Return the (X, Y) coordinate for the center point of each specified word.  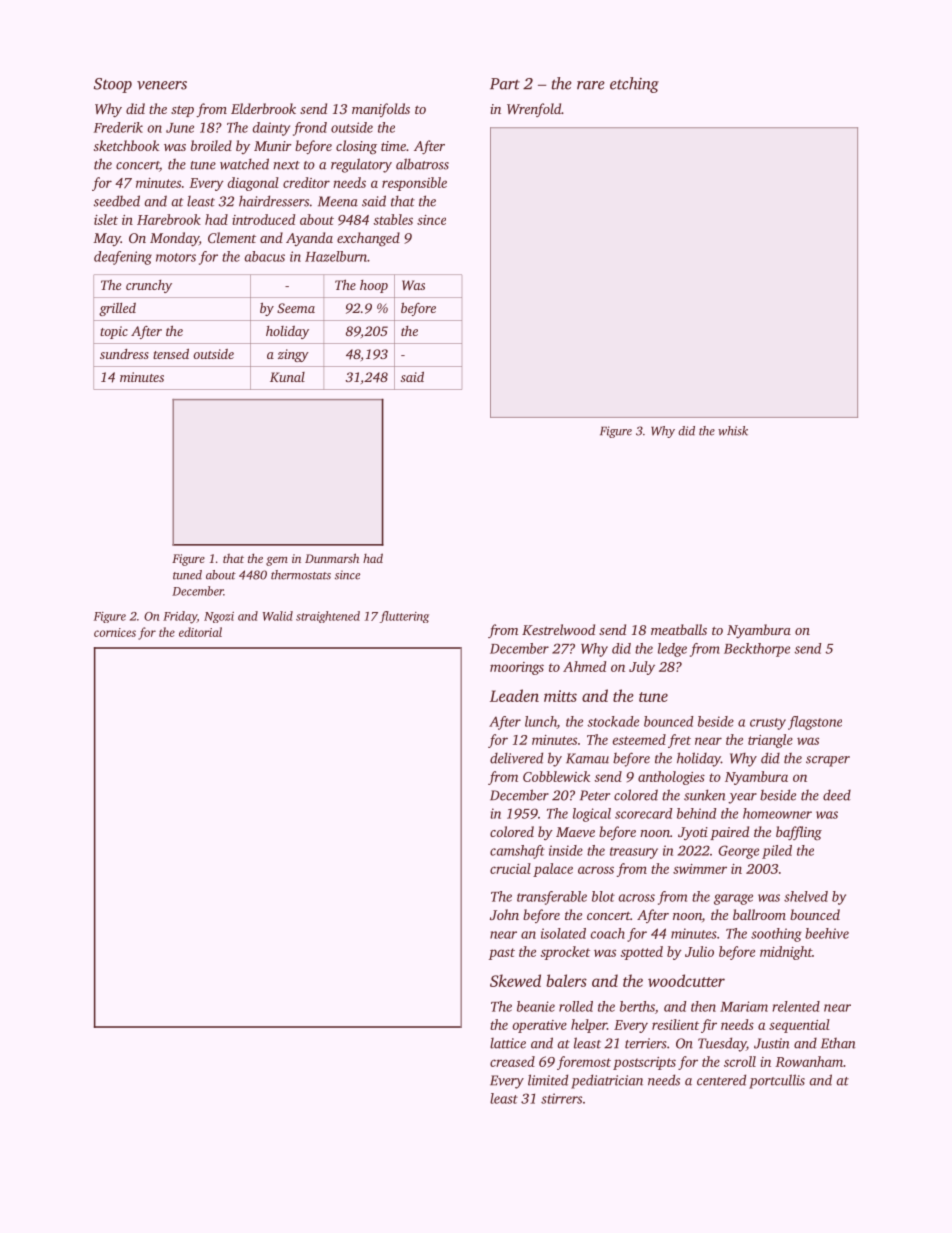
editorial (200, 632)
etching (634, 85)
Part (505, 84)
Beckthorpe (757, 650)
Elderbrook (263, 108)
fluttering (404, 617)
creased (512, 1061)
